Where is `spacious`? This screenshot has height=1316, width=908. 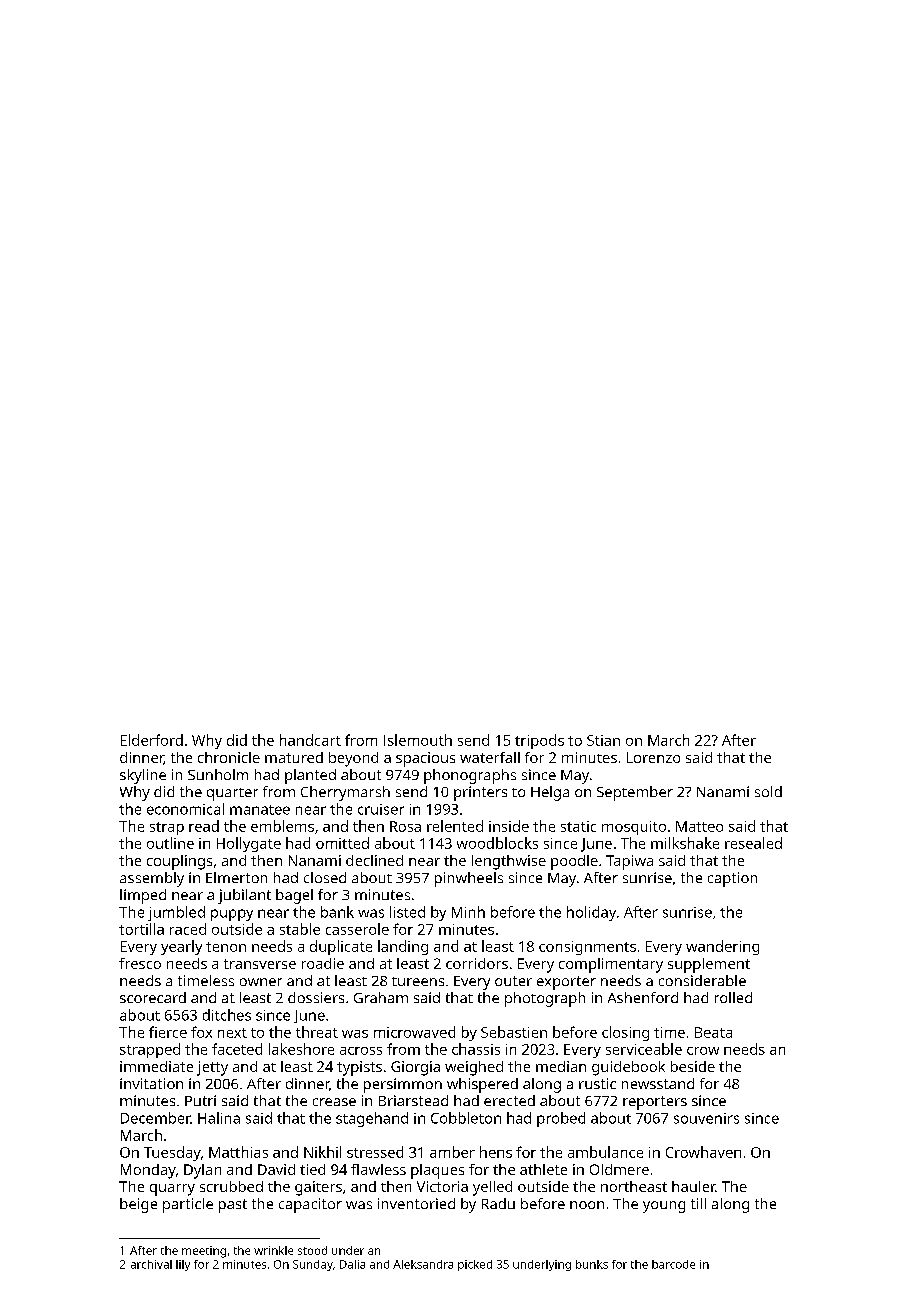 spacious is located at coordinates (425, 759).
